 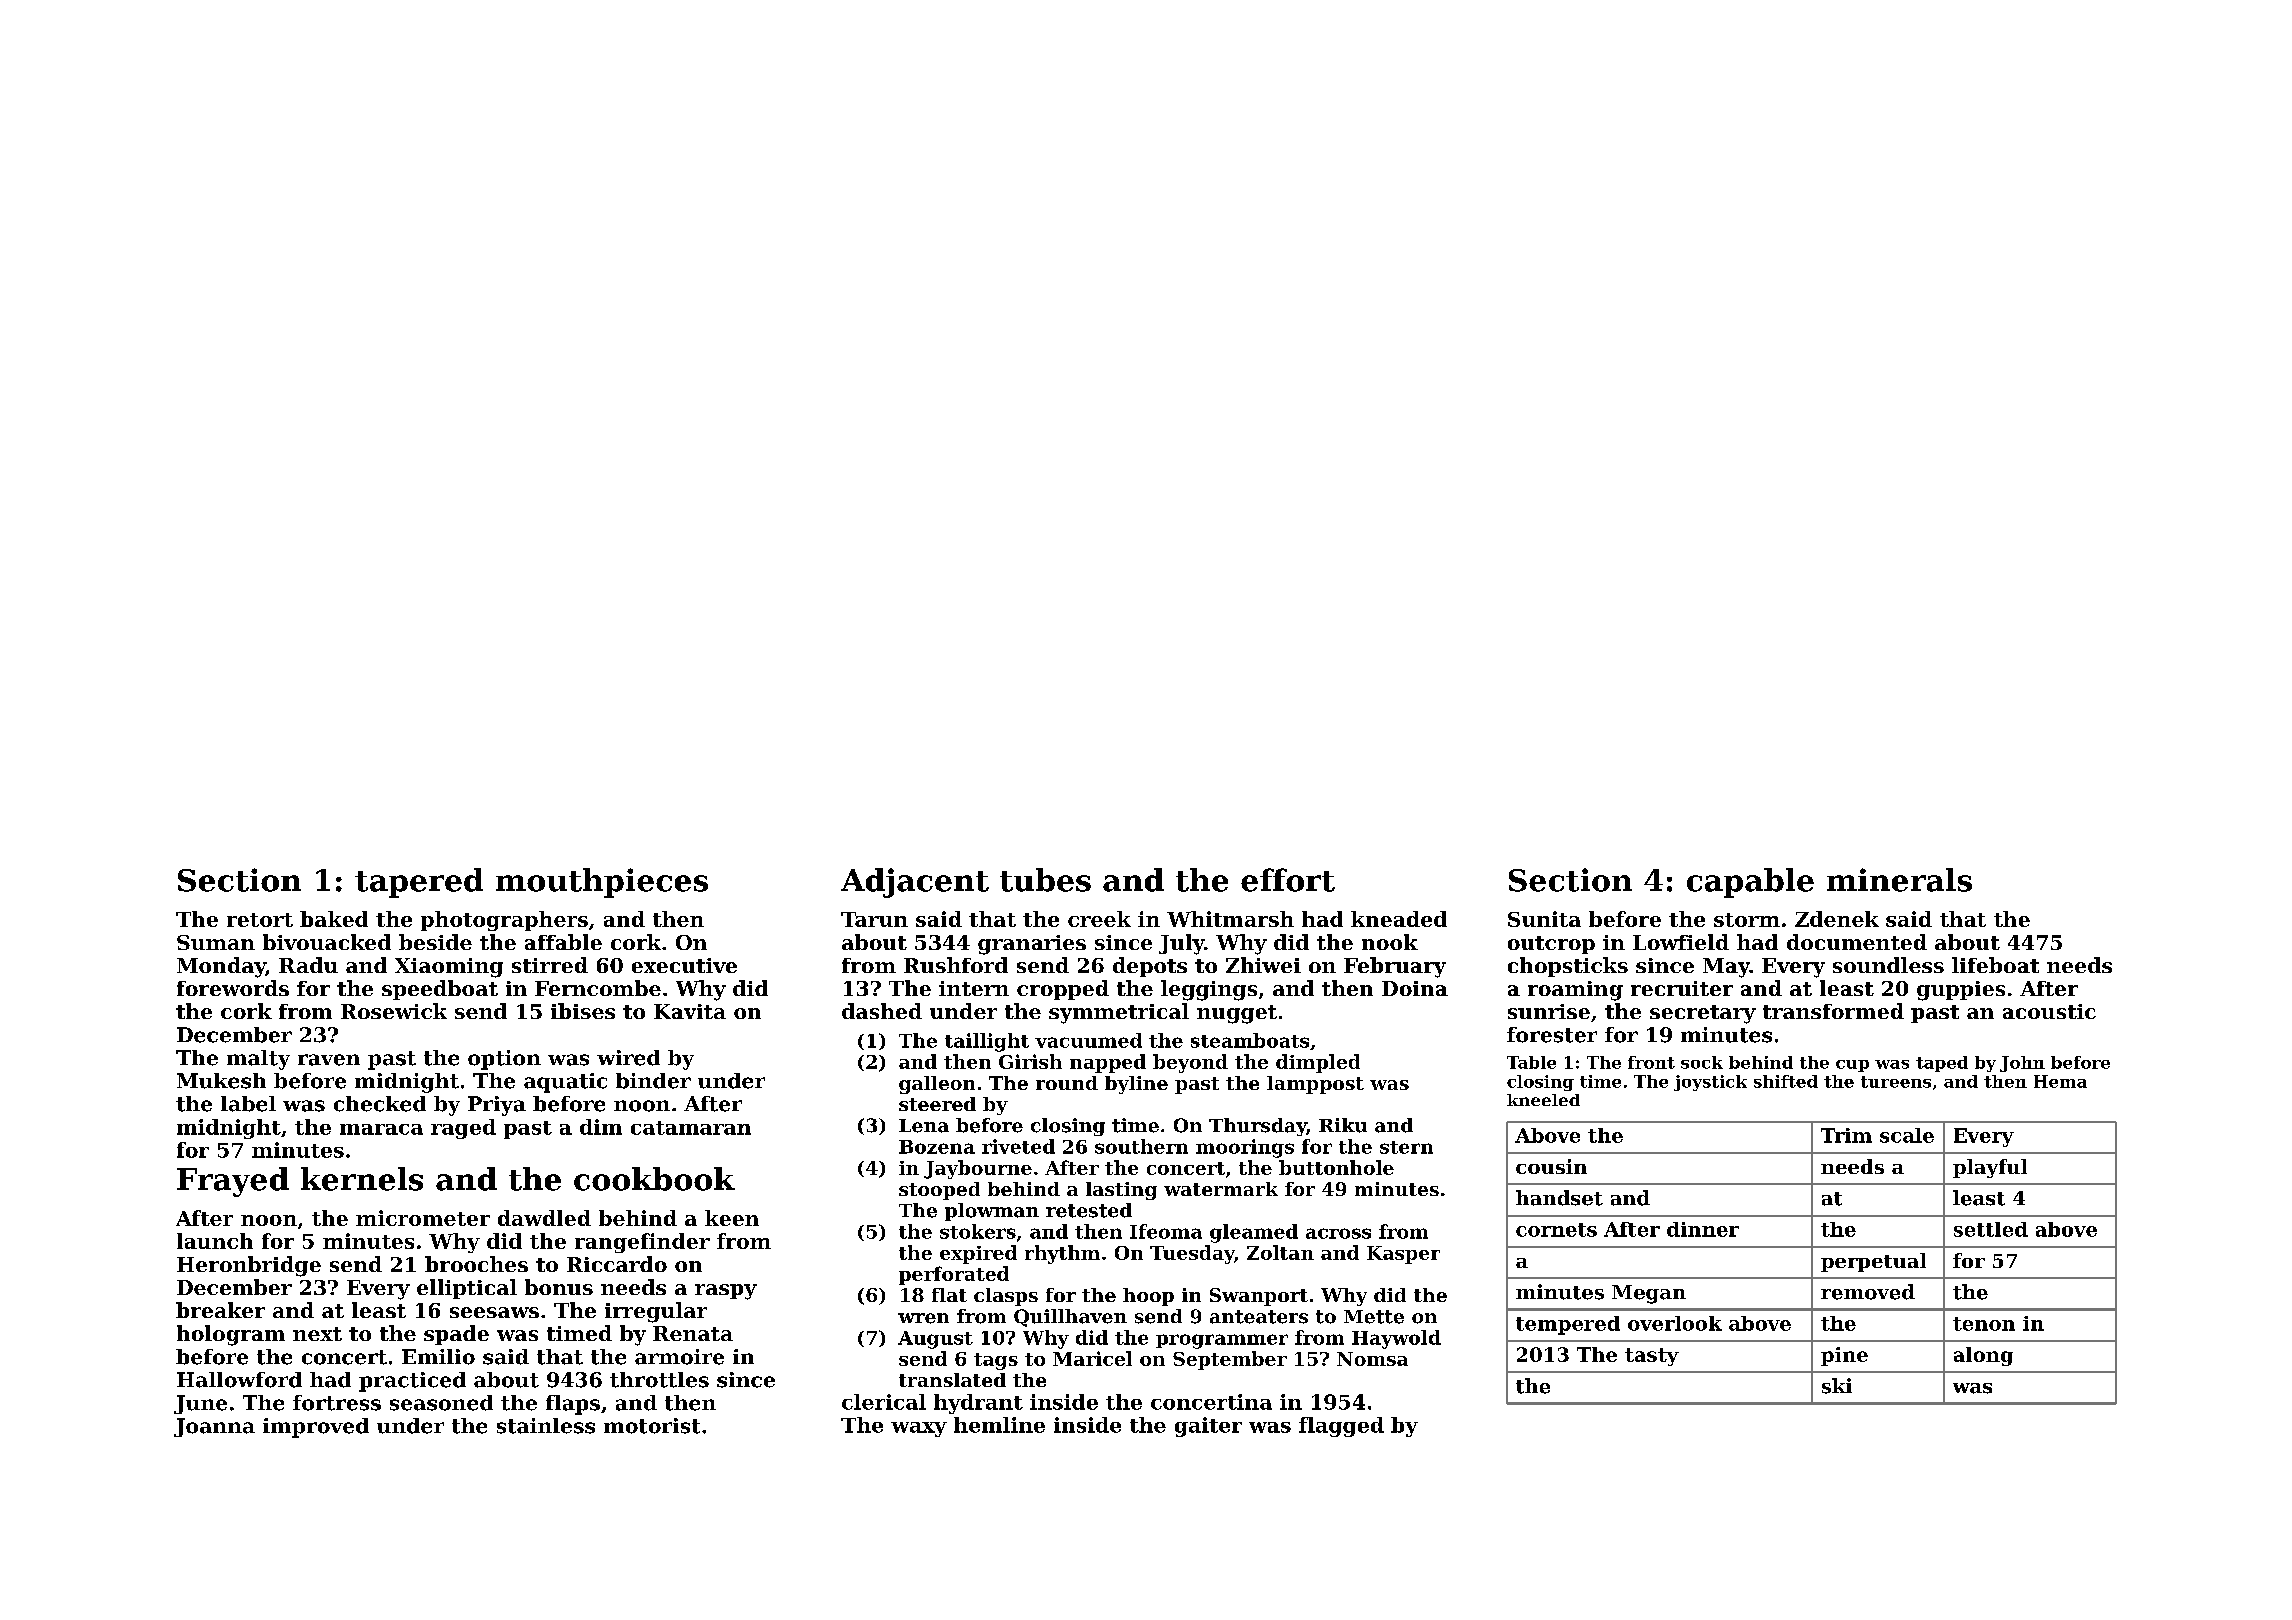 What do you see at coordinates (1136, 1085) in the document?
I see `byline` at bounding box center [1136, 1085].
